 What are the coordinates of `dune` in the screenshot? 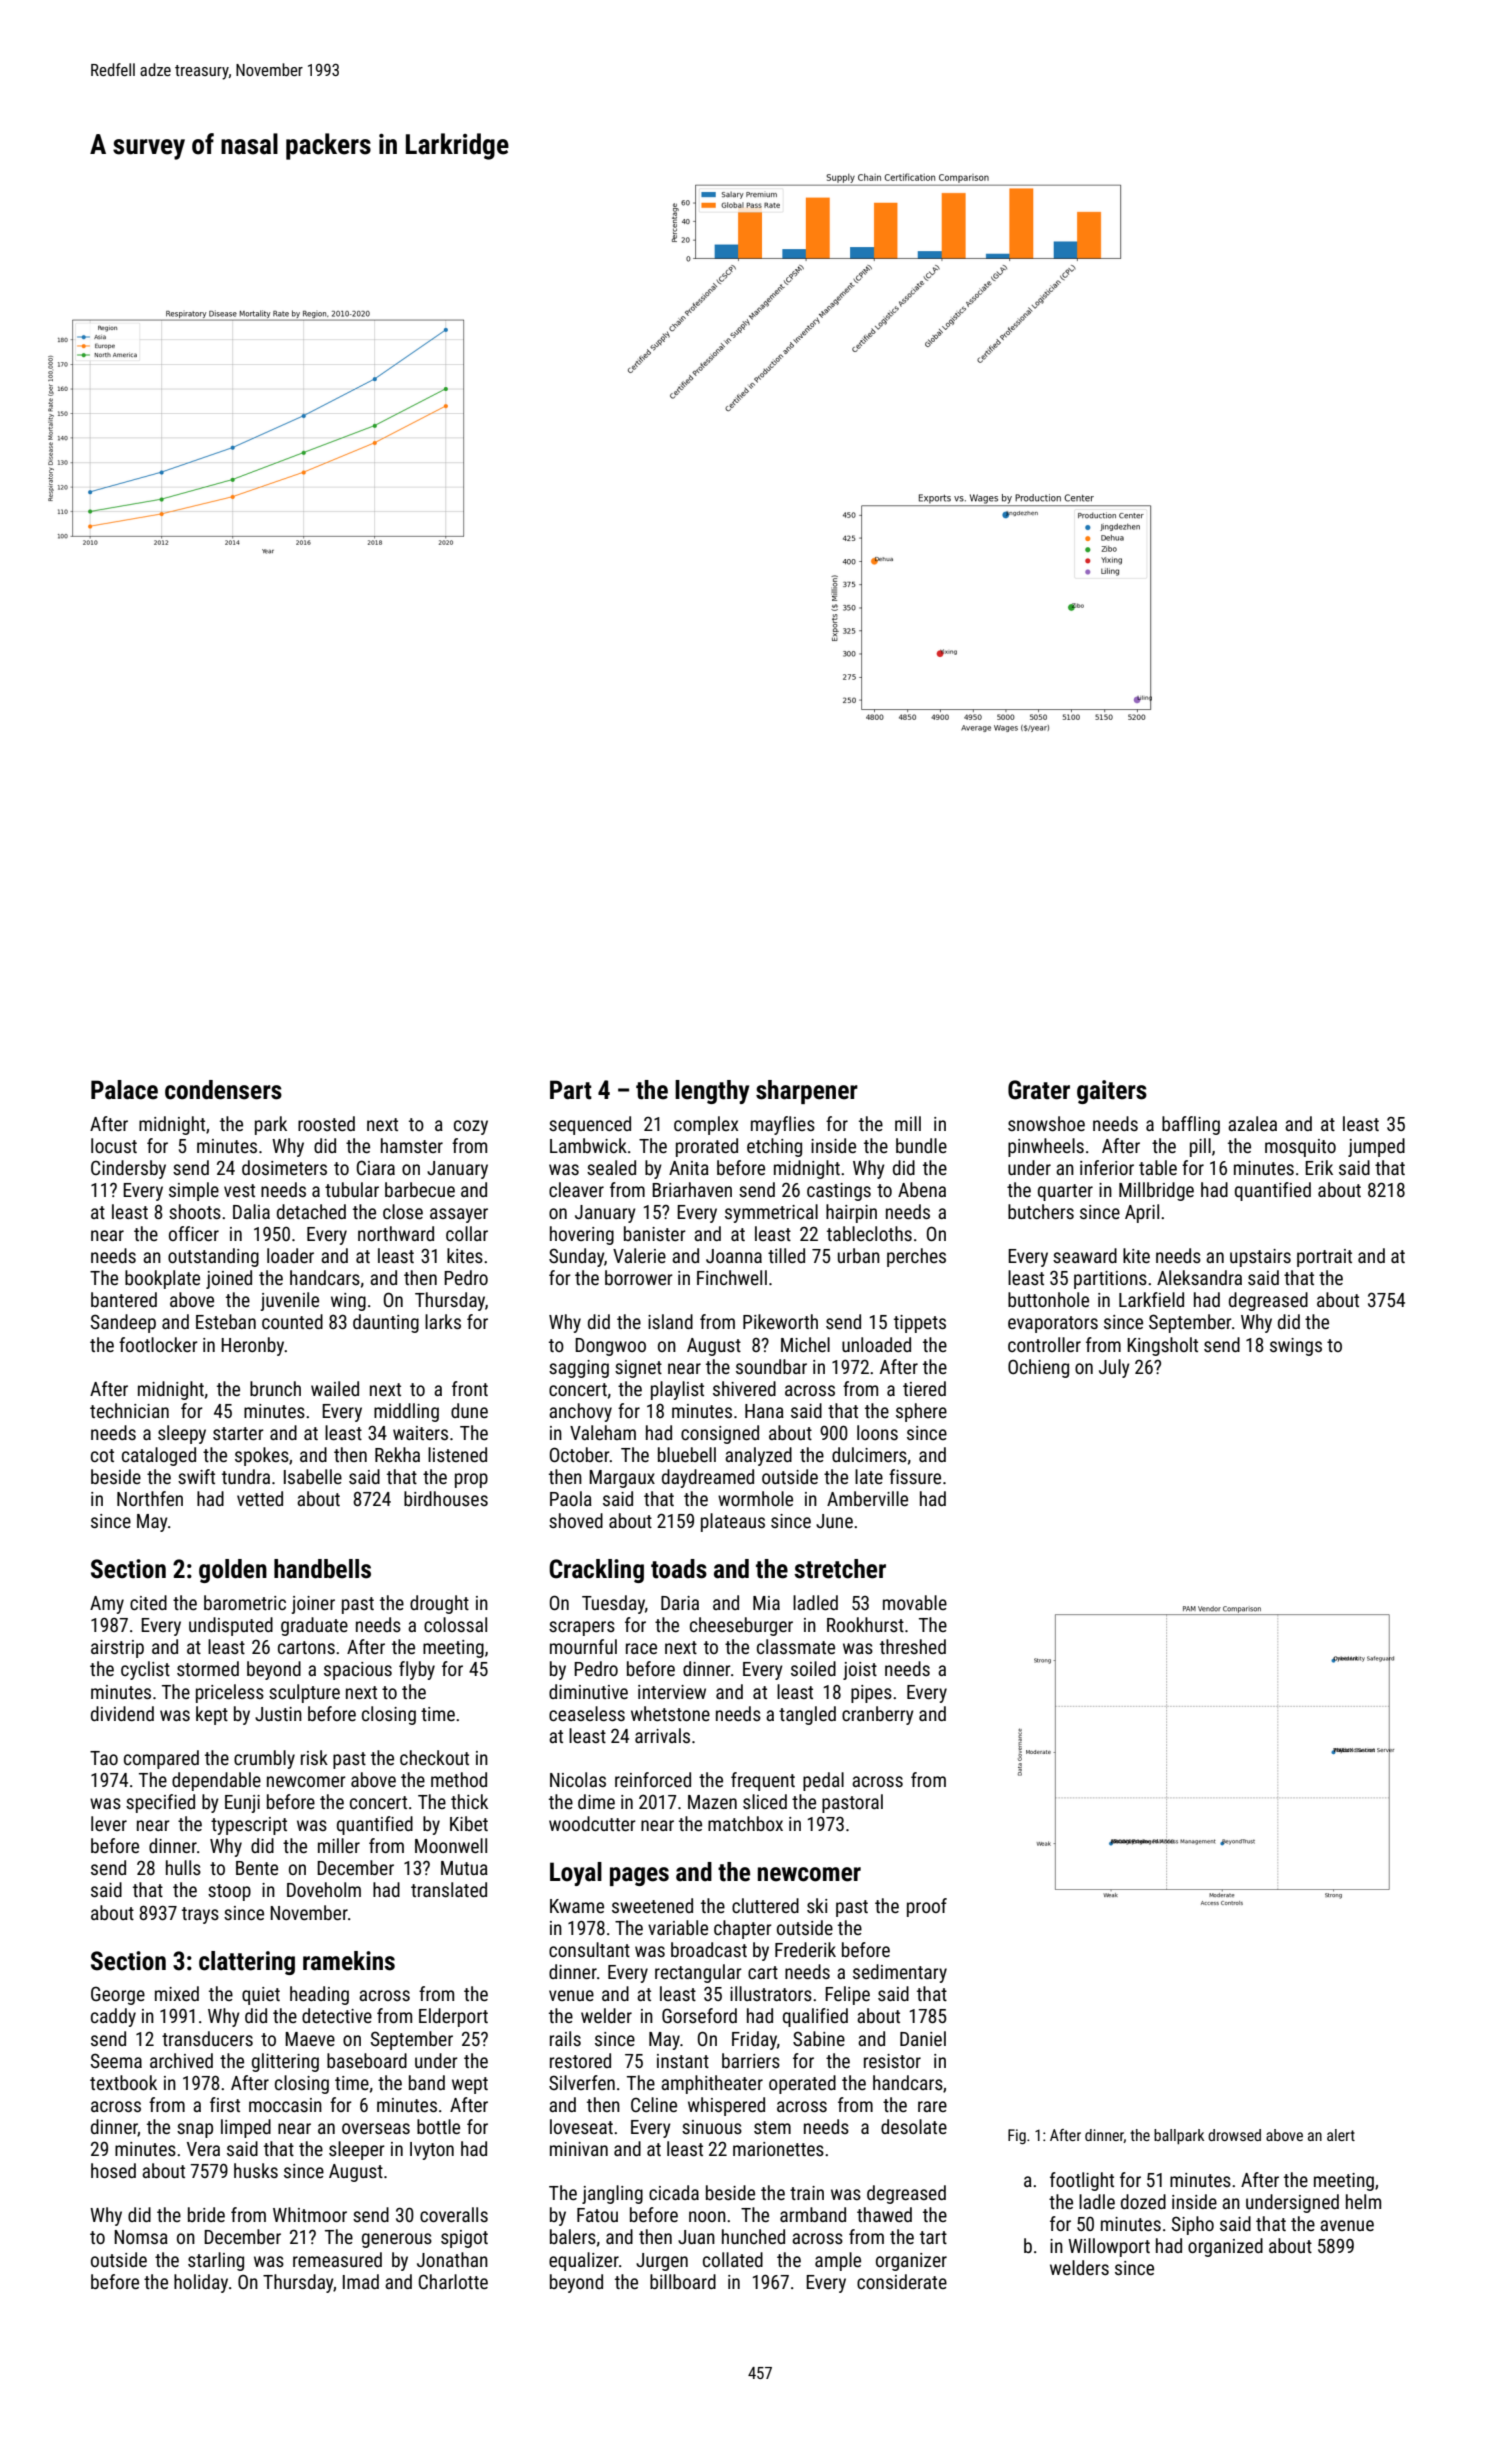 It's located at (469, 1410).
